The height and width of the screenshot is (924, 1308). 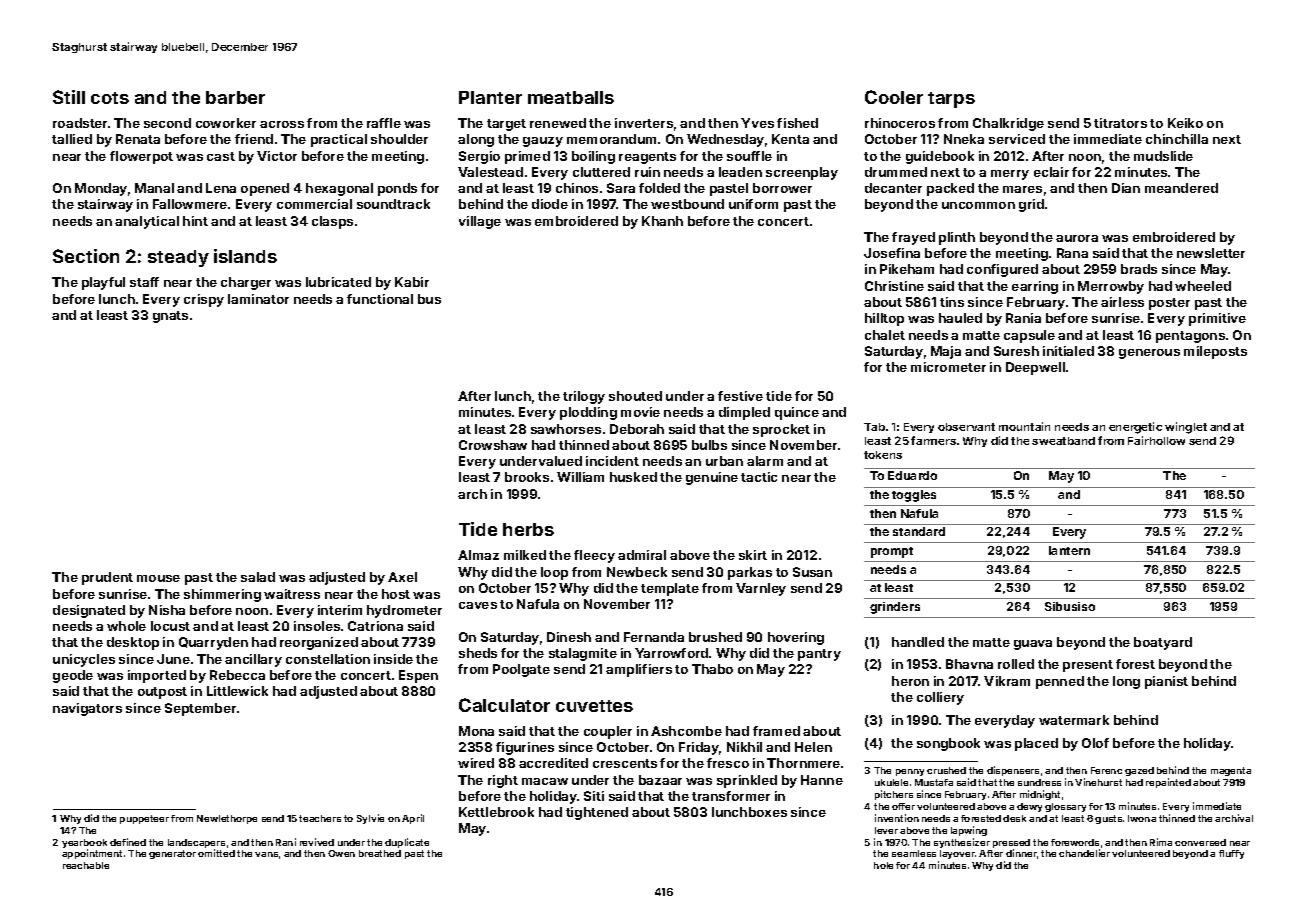 I want to click on festive, so click(x=740, y=396).
